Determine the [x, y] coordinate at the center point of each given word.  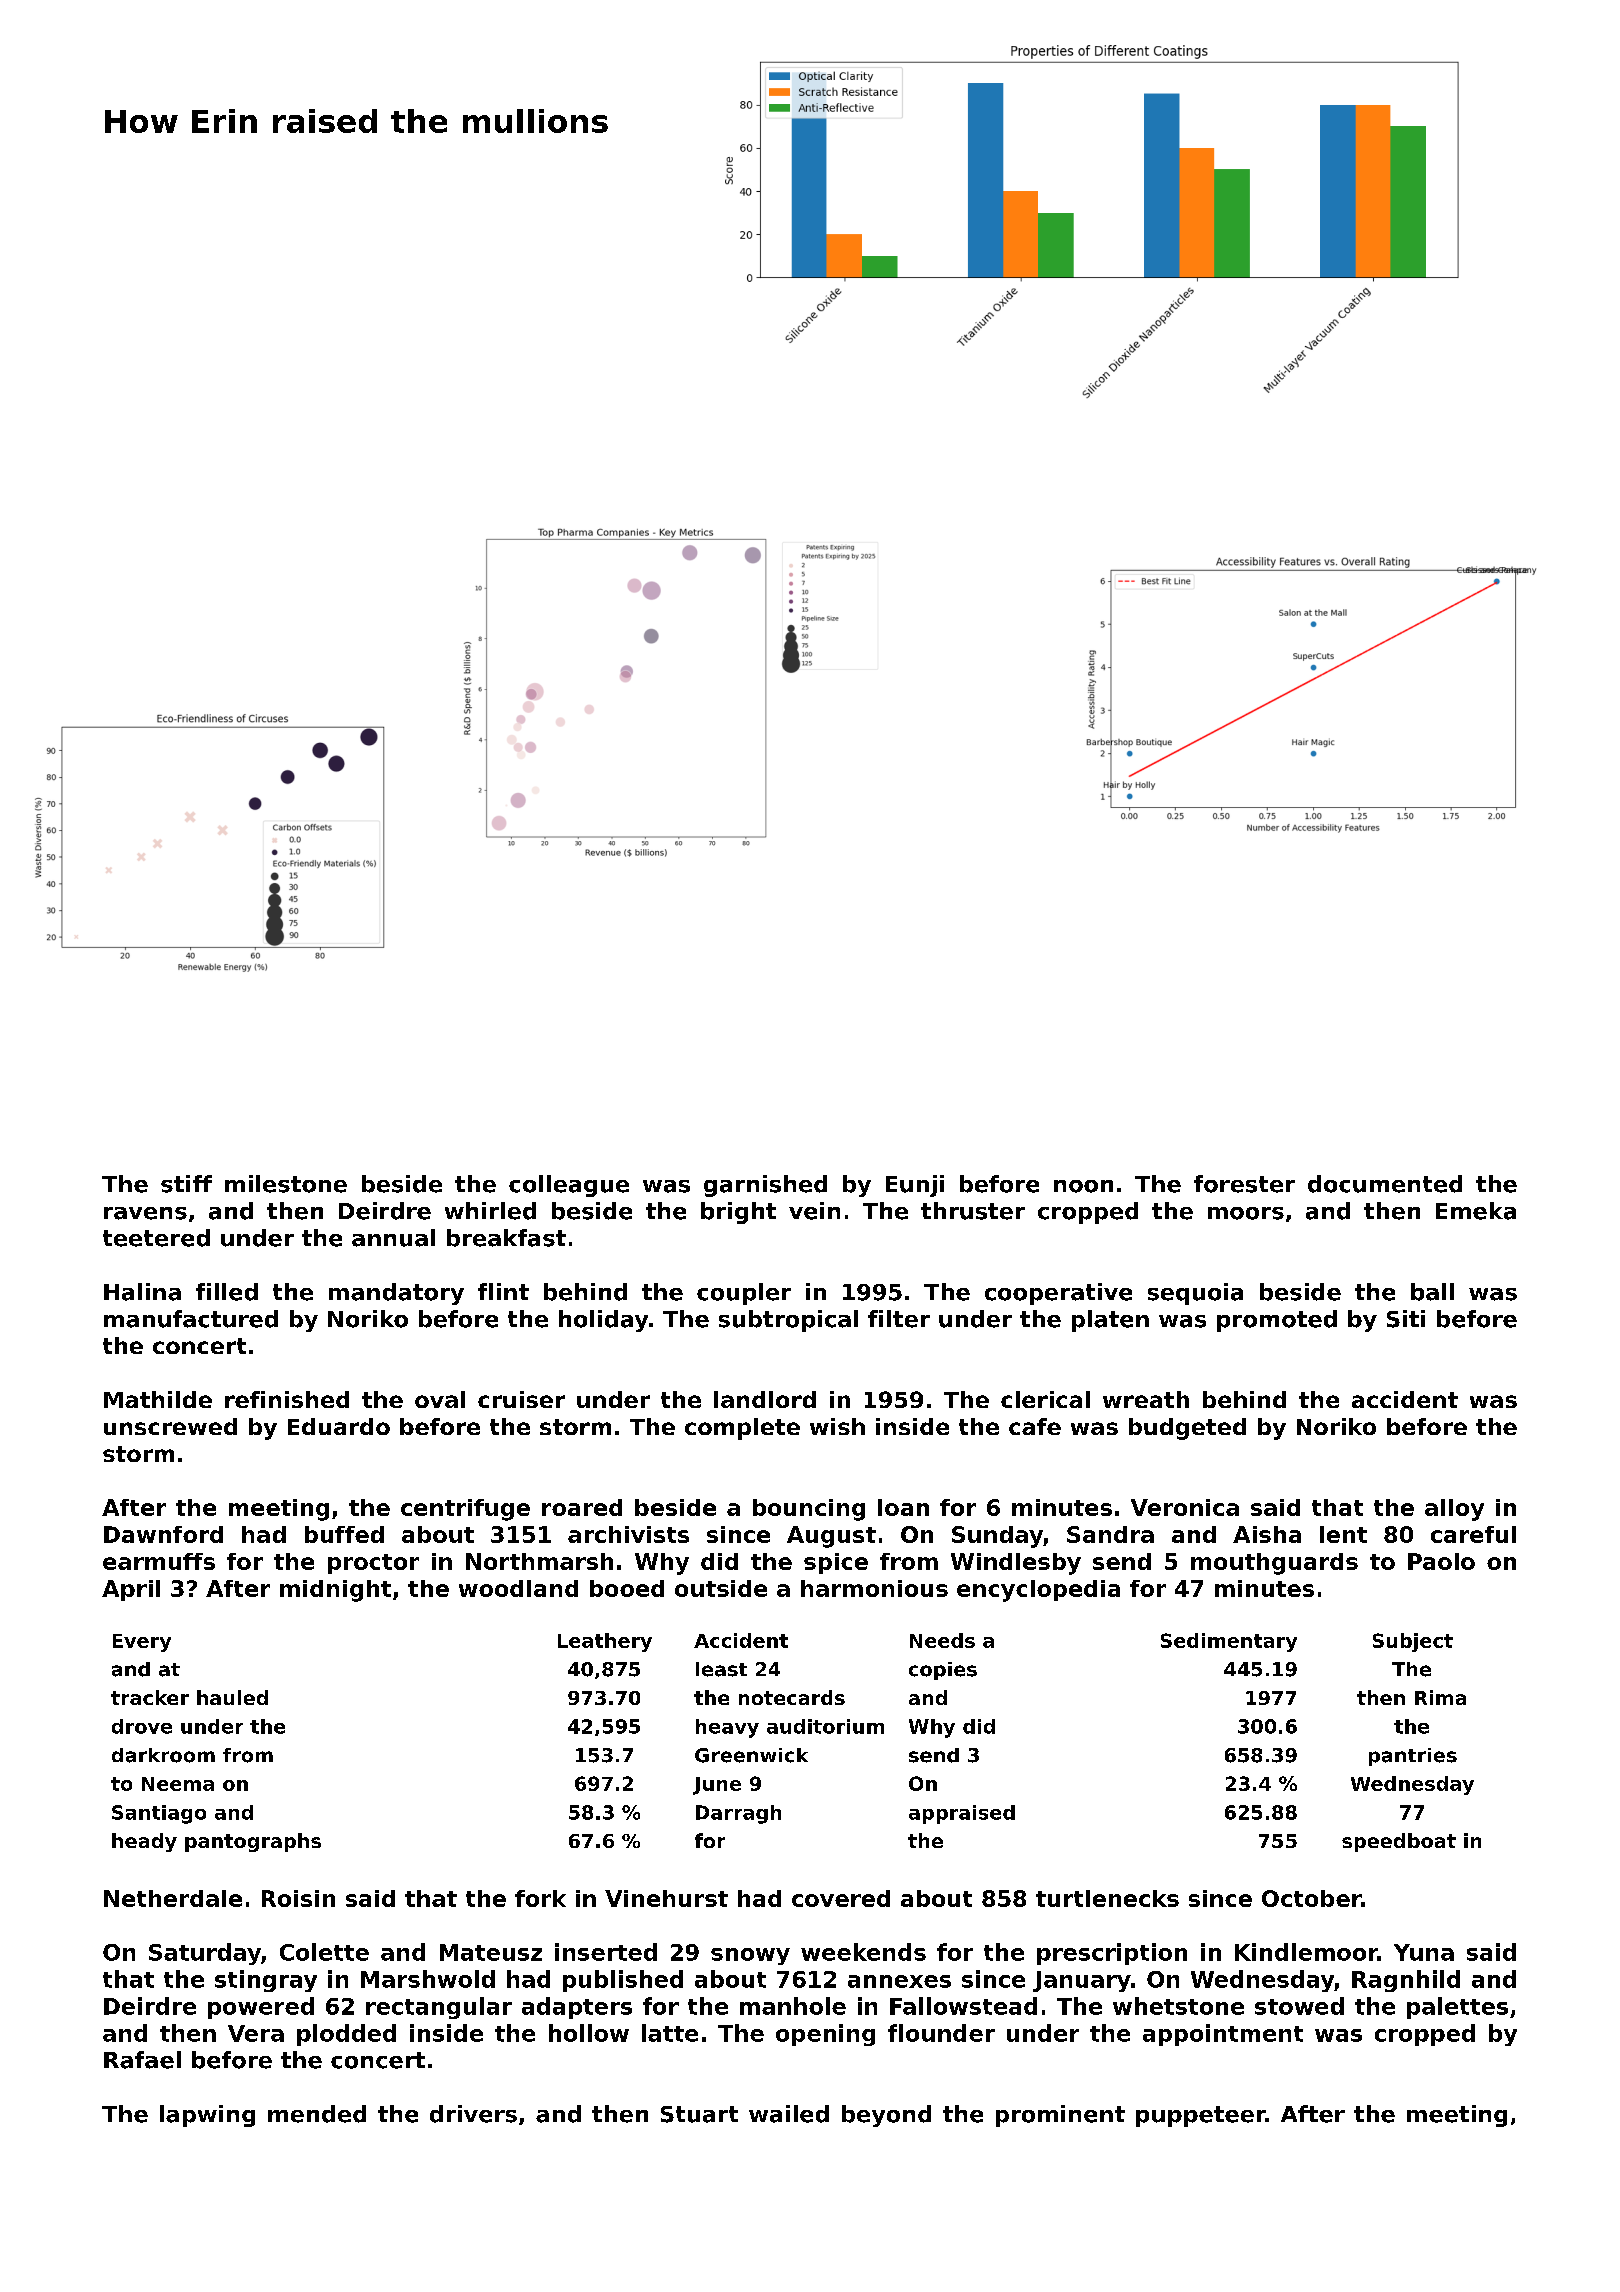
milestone [286, 1184]
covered [841, 1898]
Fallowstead [963, 2006]
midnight [335, 1591]
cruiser [521, 1399]
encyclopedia [1038, 1591]
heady [144, 1842]
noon [1083, 1186]
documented [1385, 1184]
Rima [1440, 1697]
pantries [1413, 1757]
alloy [1454, 1510]
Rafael [142, 2060]
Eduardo [339, 1426]
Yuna [1424, 1952]
